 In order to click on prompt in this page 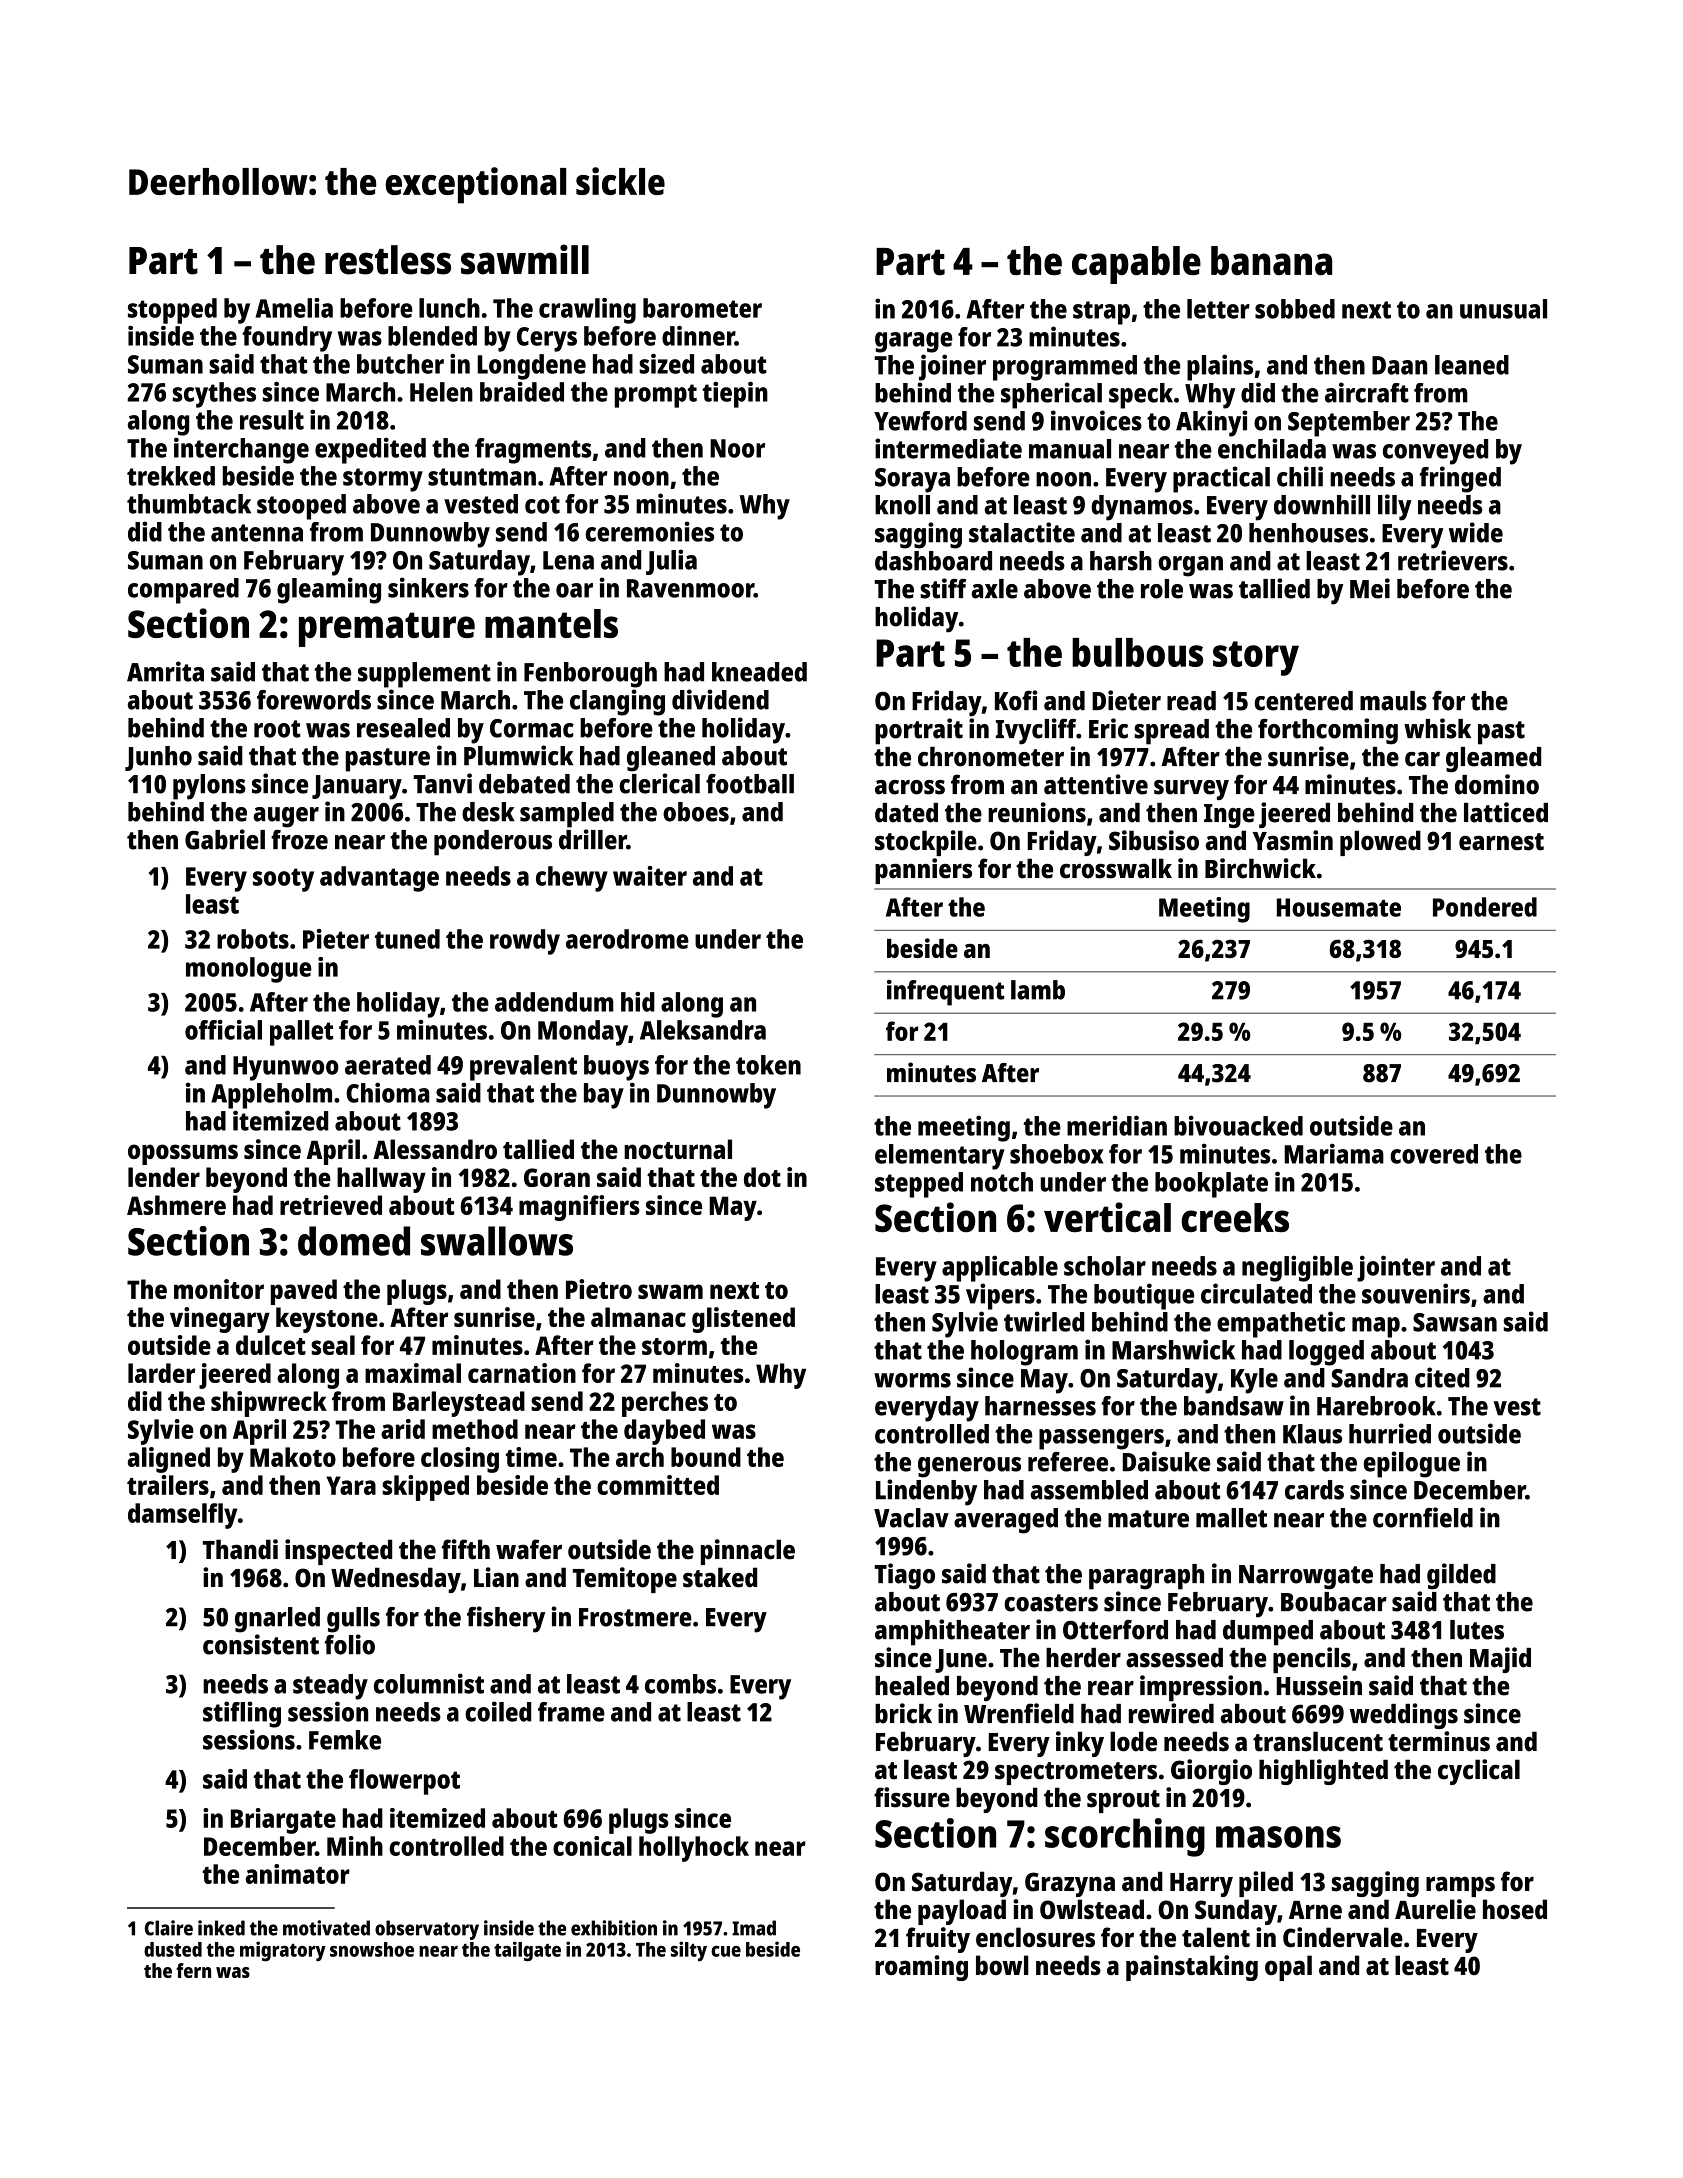, I will do `click(656, 396)`.
